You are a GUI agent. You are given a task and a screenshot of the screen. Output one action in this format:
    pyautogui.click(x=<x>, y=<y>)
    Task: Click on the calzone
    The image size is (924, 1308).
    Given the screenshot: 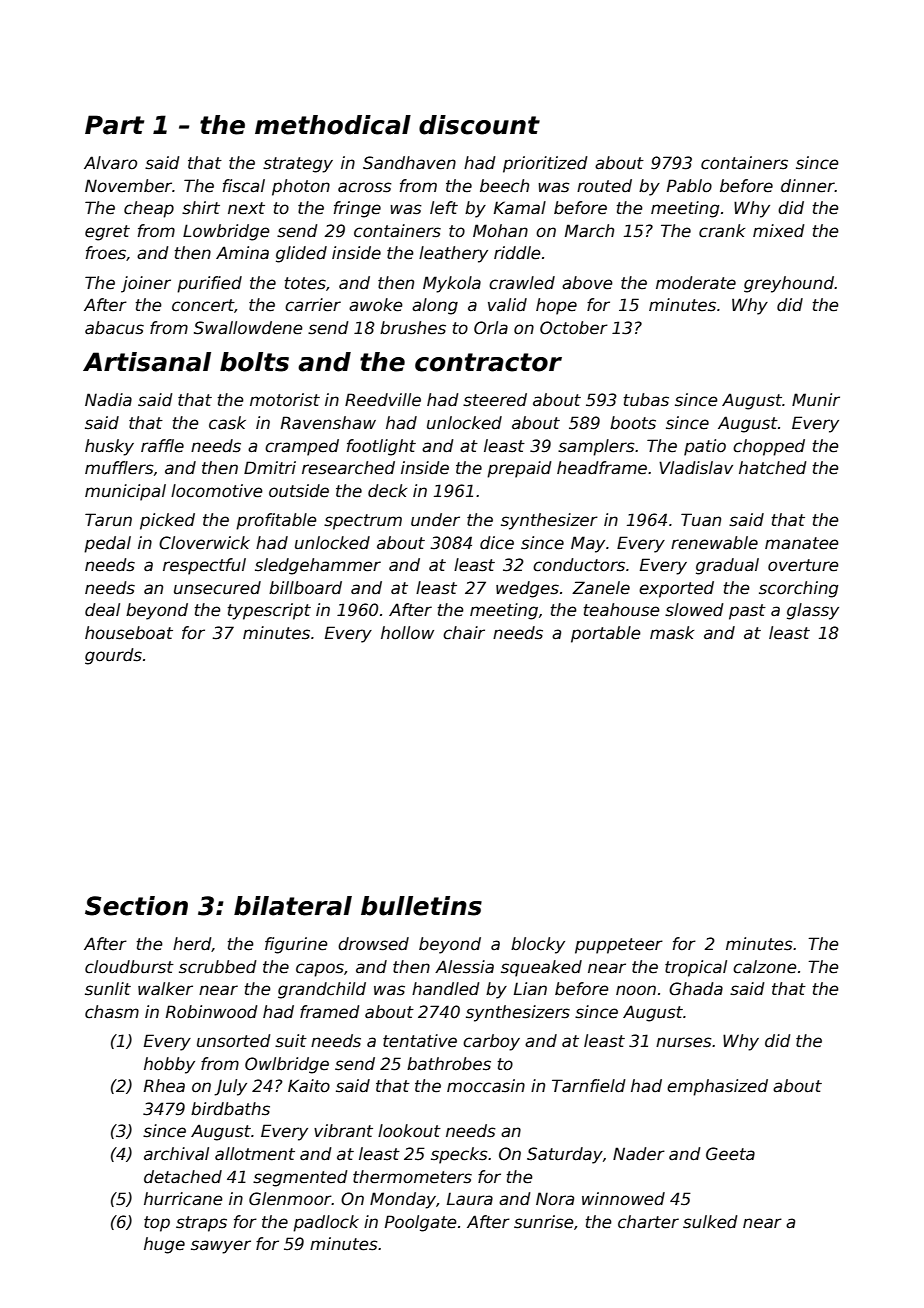 What is the action you would take?
    pyautogui.click(x=765, y=967)
